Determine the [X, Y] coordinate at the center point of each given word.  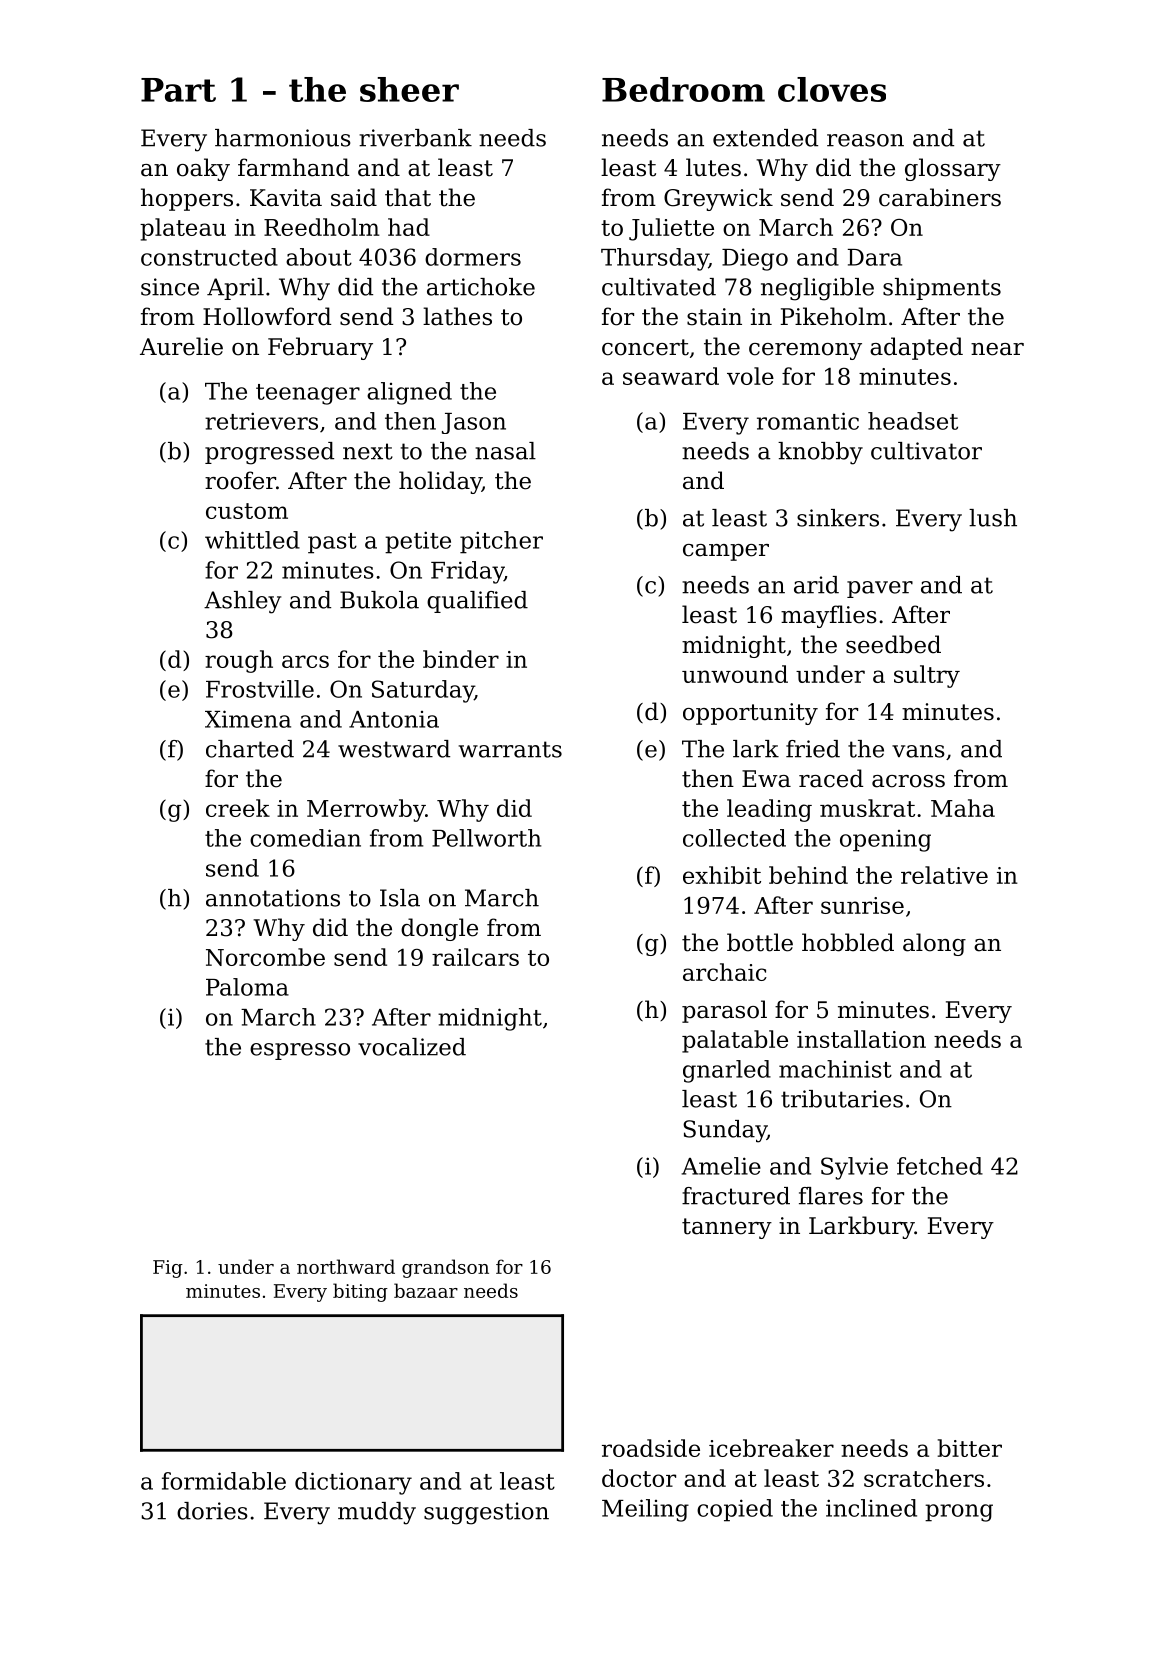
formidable [224, 1481]
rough [239, 661]
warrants [510, 749]
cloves [832, 89]
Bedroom [683, 89]
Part [178, 90]
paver [880, 589]
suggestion [486, 1513]
